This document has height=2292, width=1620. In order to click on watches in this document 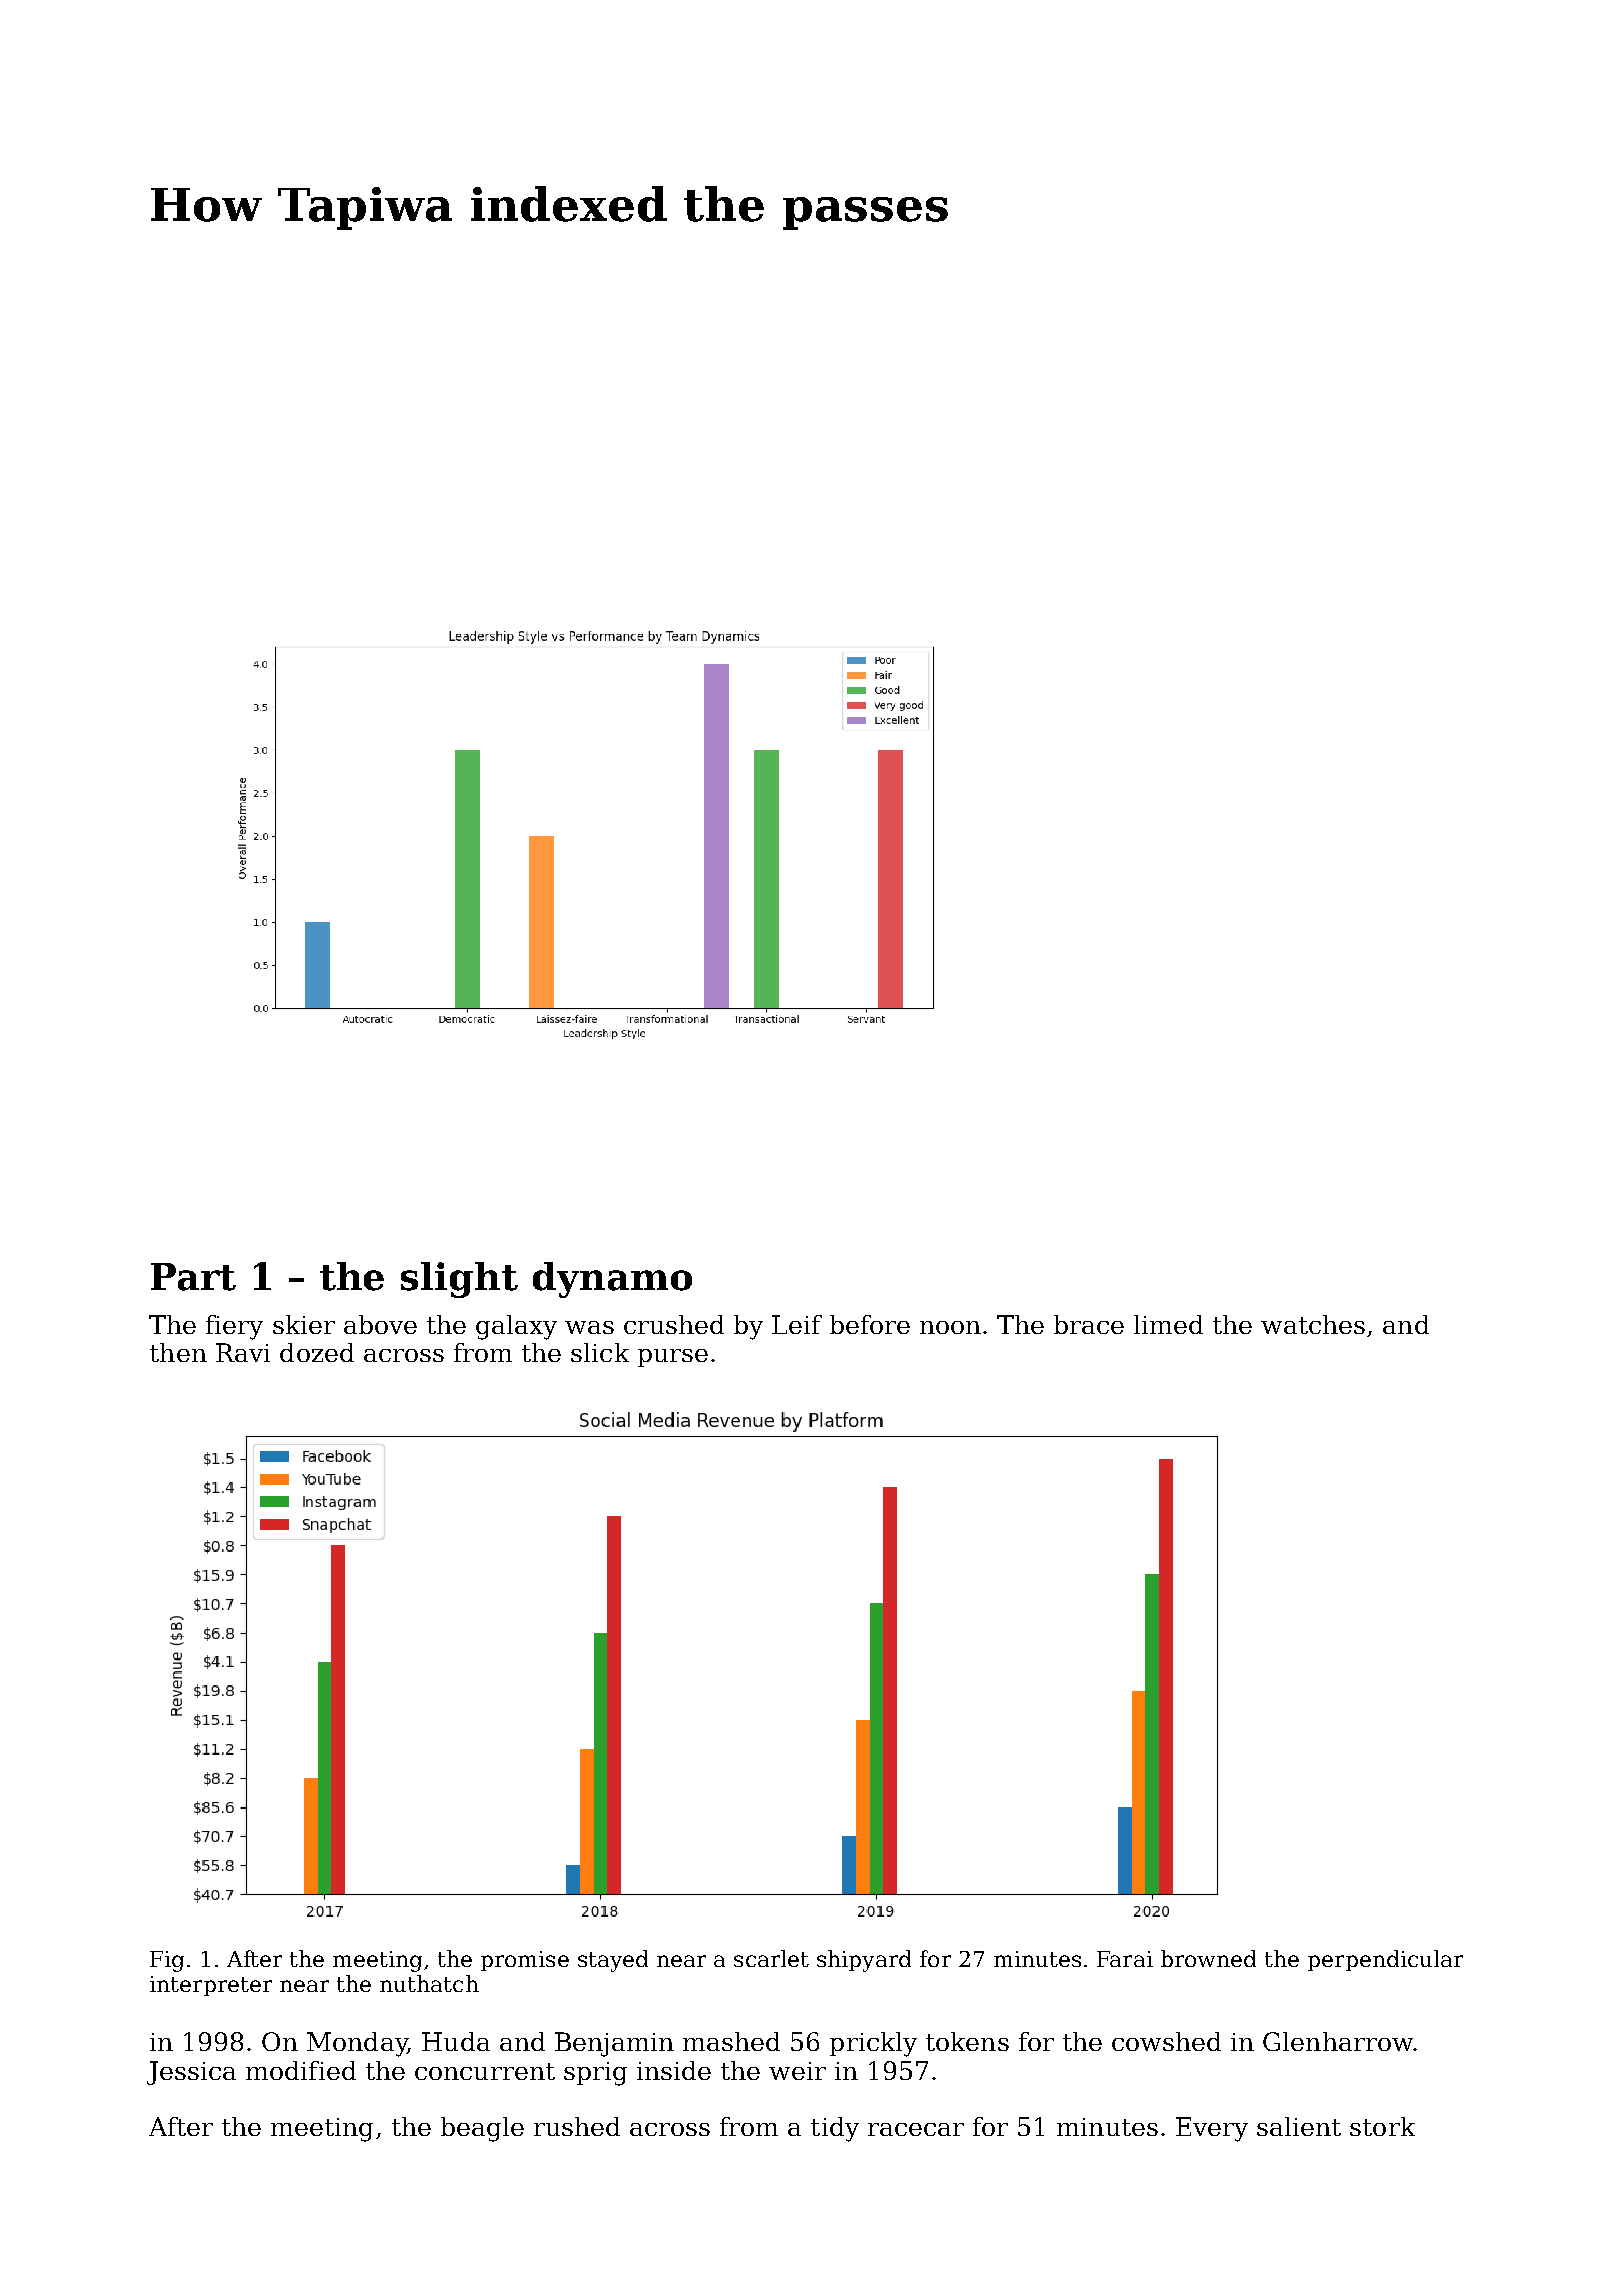, I will do `click(1313, 1324)`.
